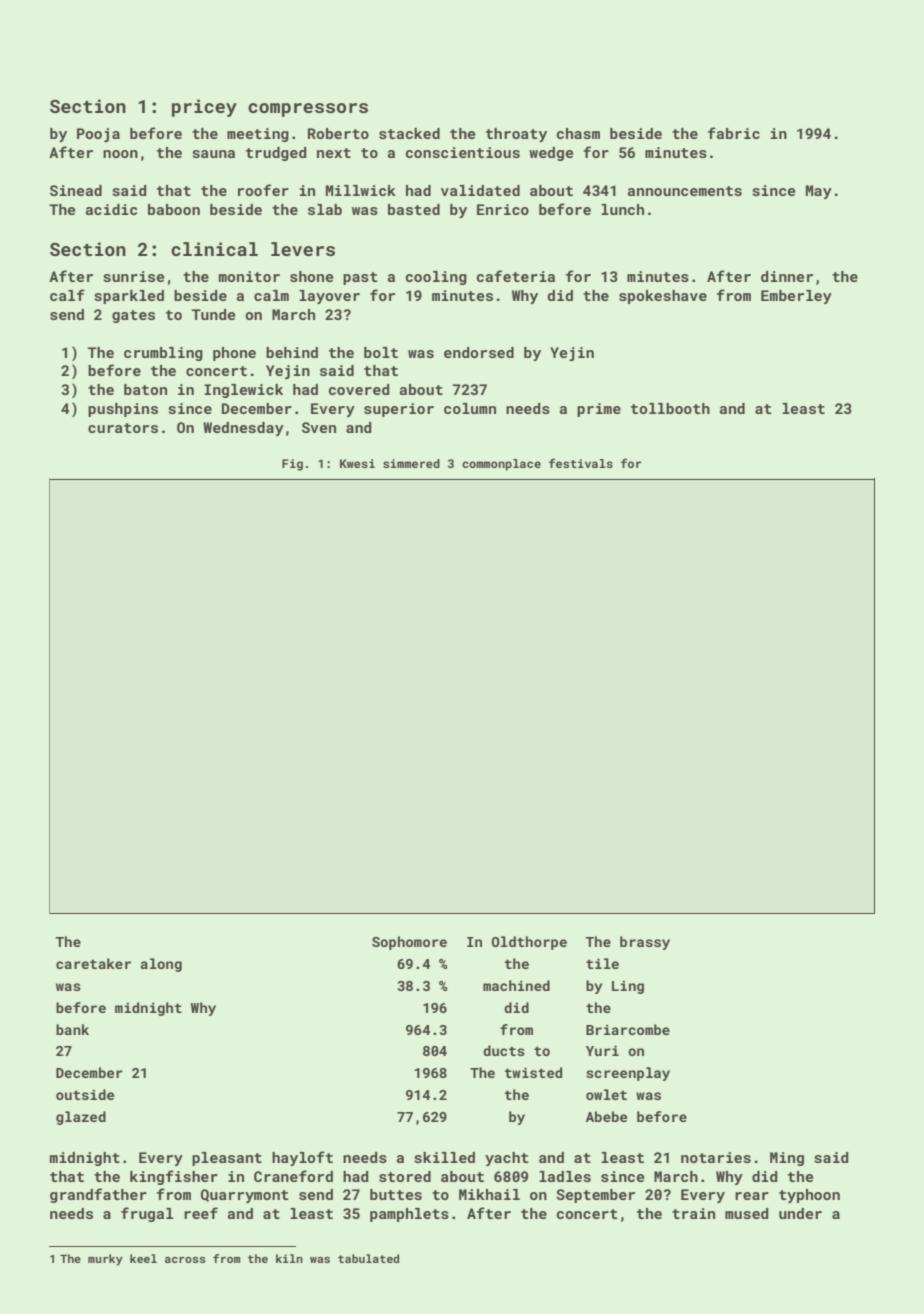 Image resolution: width=924 pixels, height=1314 pixels. Describe the element at coordinates (663, 297) in the screenshot. I see `spokeshave` at that location.
